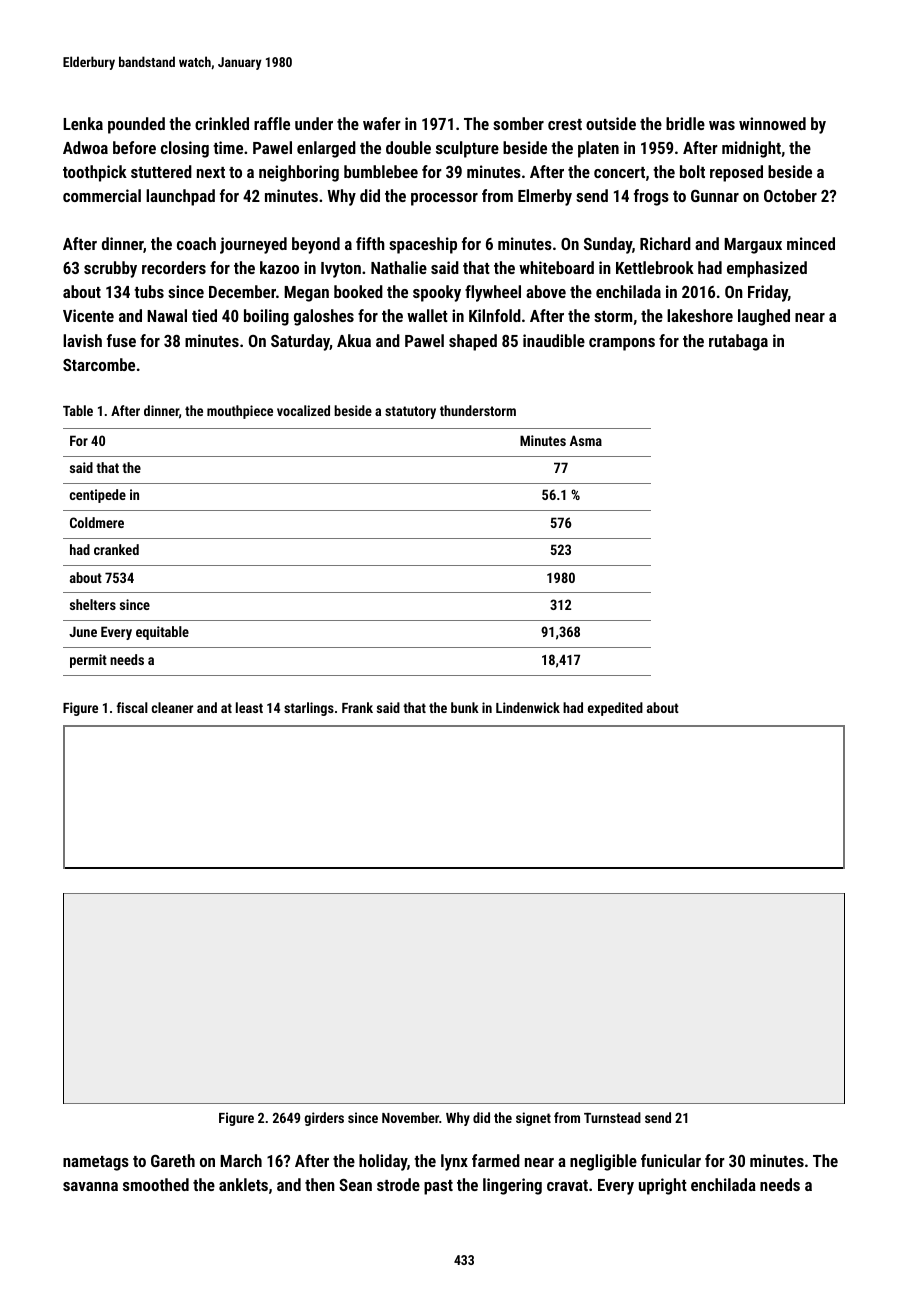 Image resolution: width=908 pixels, height=1316 pixels. Describe the element at coordinates (608, 245) in the image. I see `Sunday` at that location.
